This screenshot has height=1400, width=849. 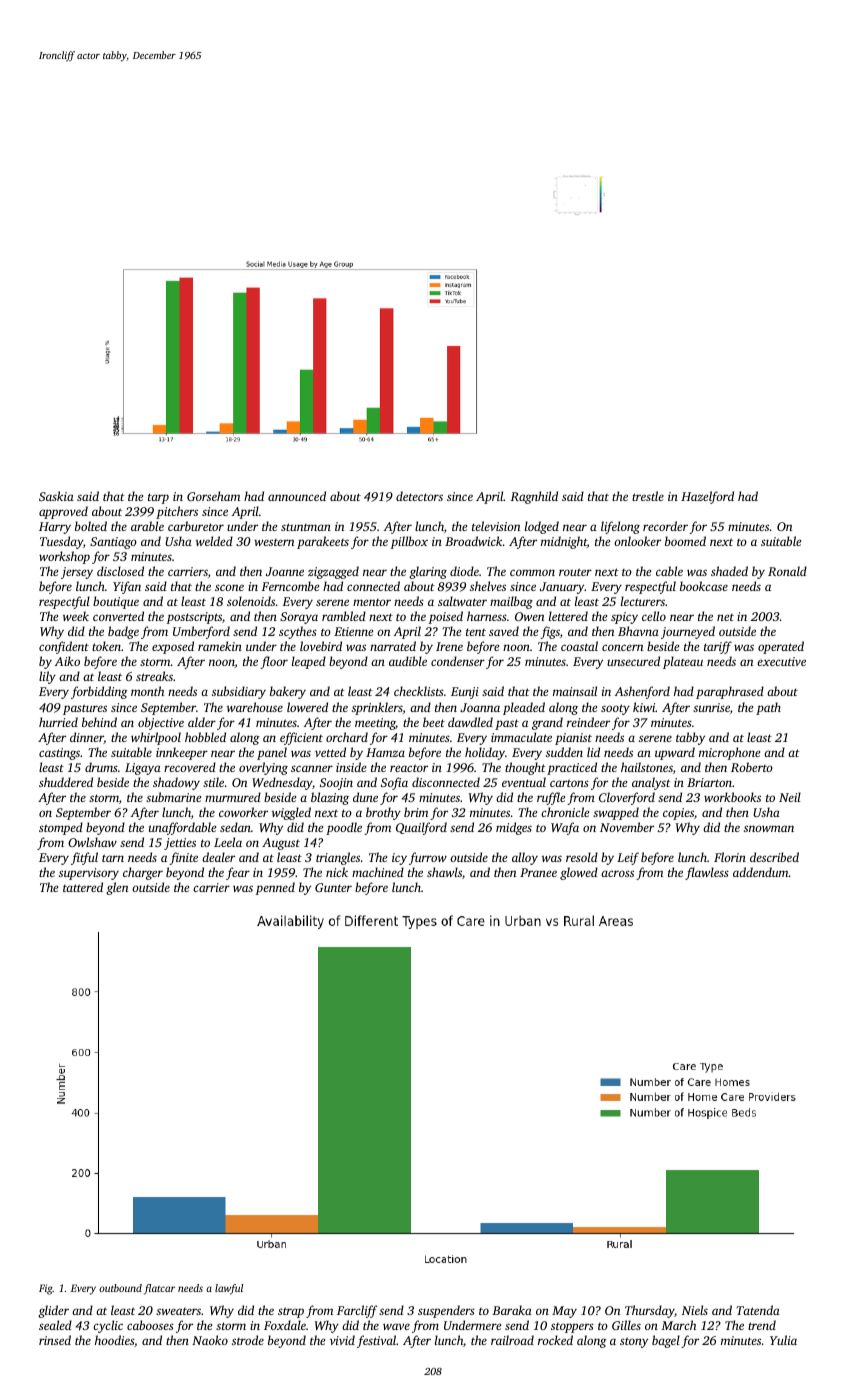 What do you see at coordinates (159, 1289) in the screenshot?
I see `flatcar` at bounding box center [159, 1289].
